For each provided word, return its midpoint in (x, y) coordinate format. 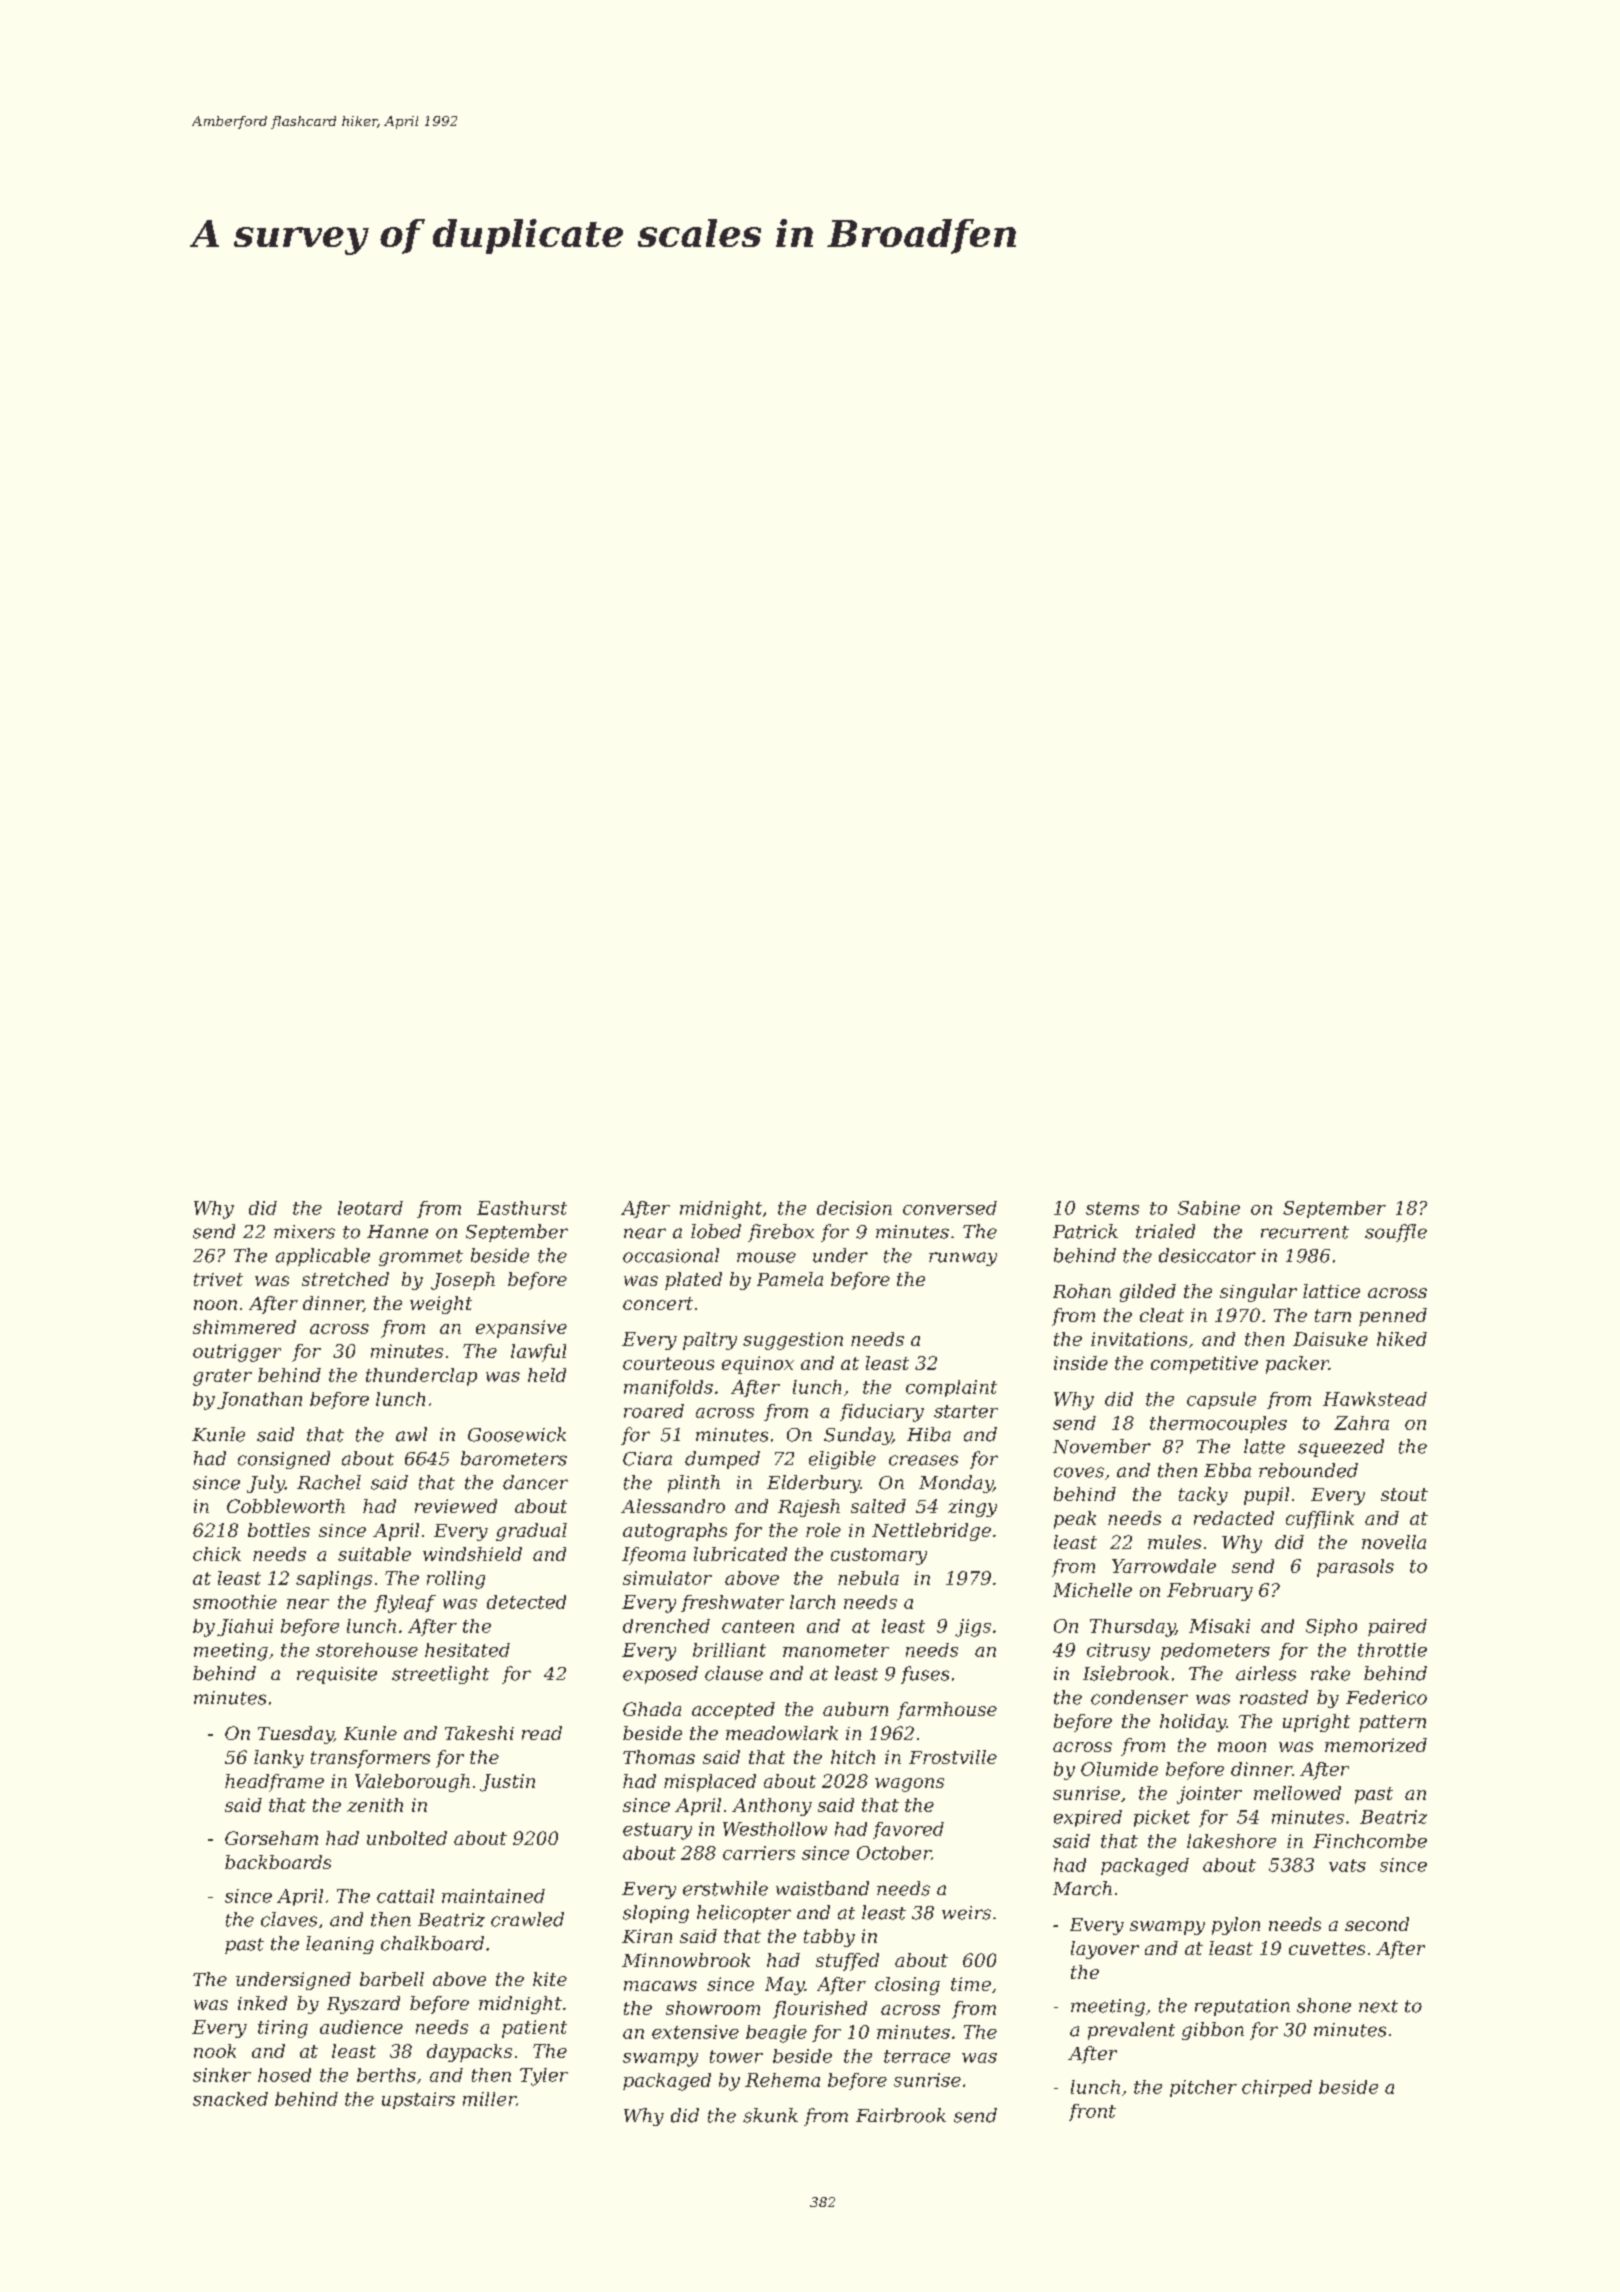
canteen (758, 1626)
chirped (1277, 2088)
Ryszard (363, 2005)
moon (1242, 1747)
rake (1330, 1673)
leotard (370, 1208)
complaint (951, 1388)
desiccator (1207, 1255)
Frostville (953, 1757)
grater (222, 1377)
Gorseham (271, 1838)
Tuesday (296, 1735)
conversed (950, 1208)
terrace (917, 2056)
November (1102, 1446)
